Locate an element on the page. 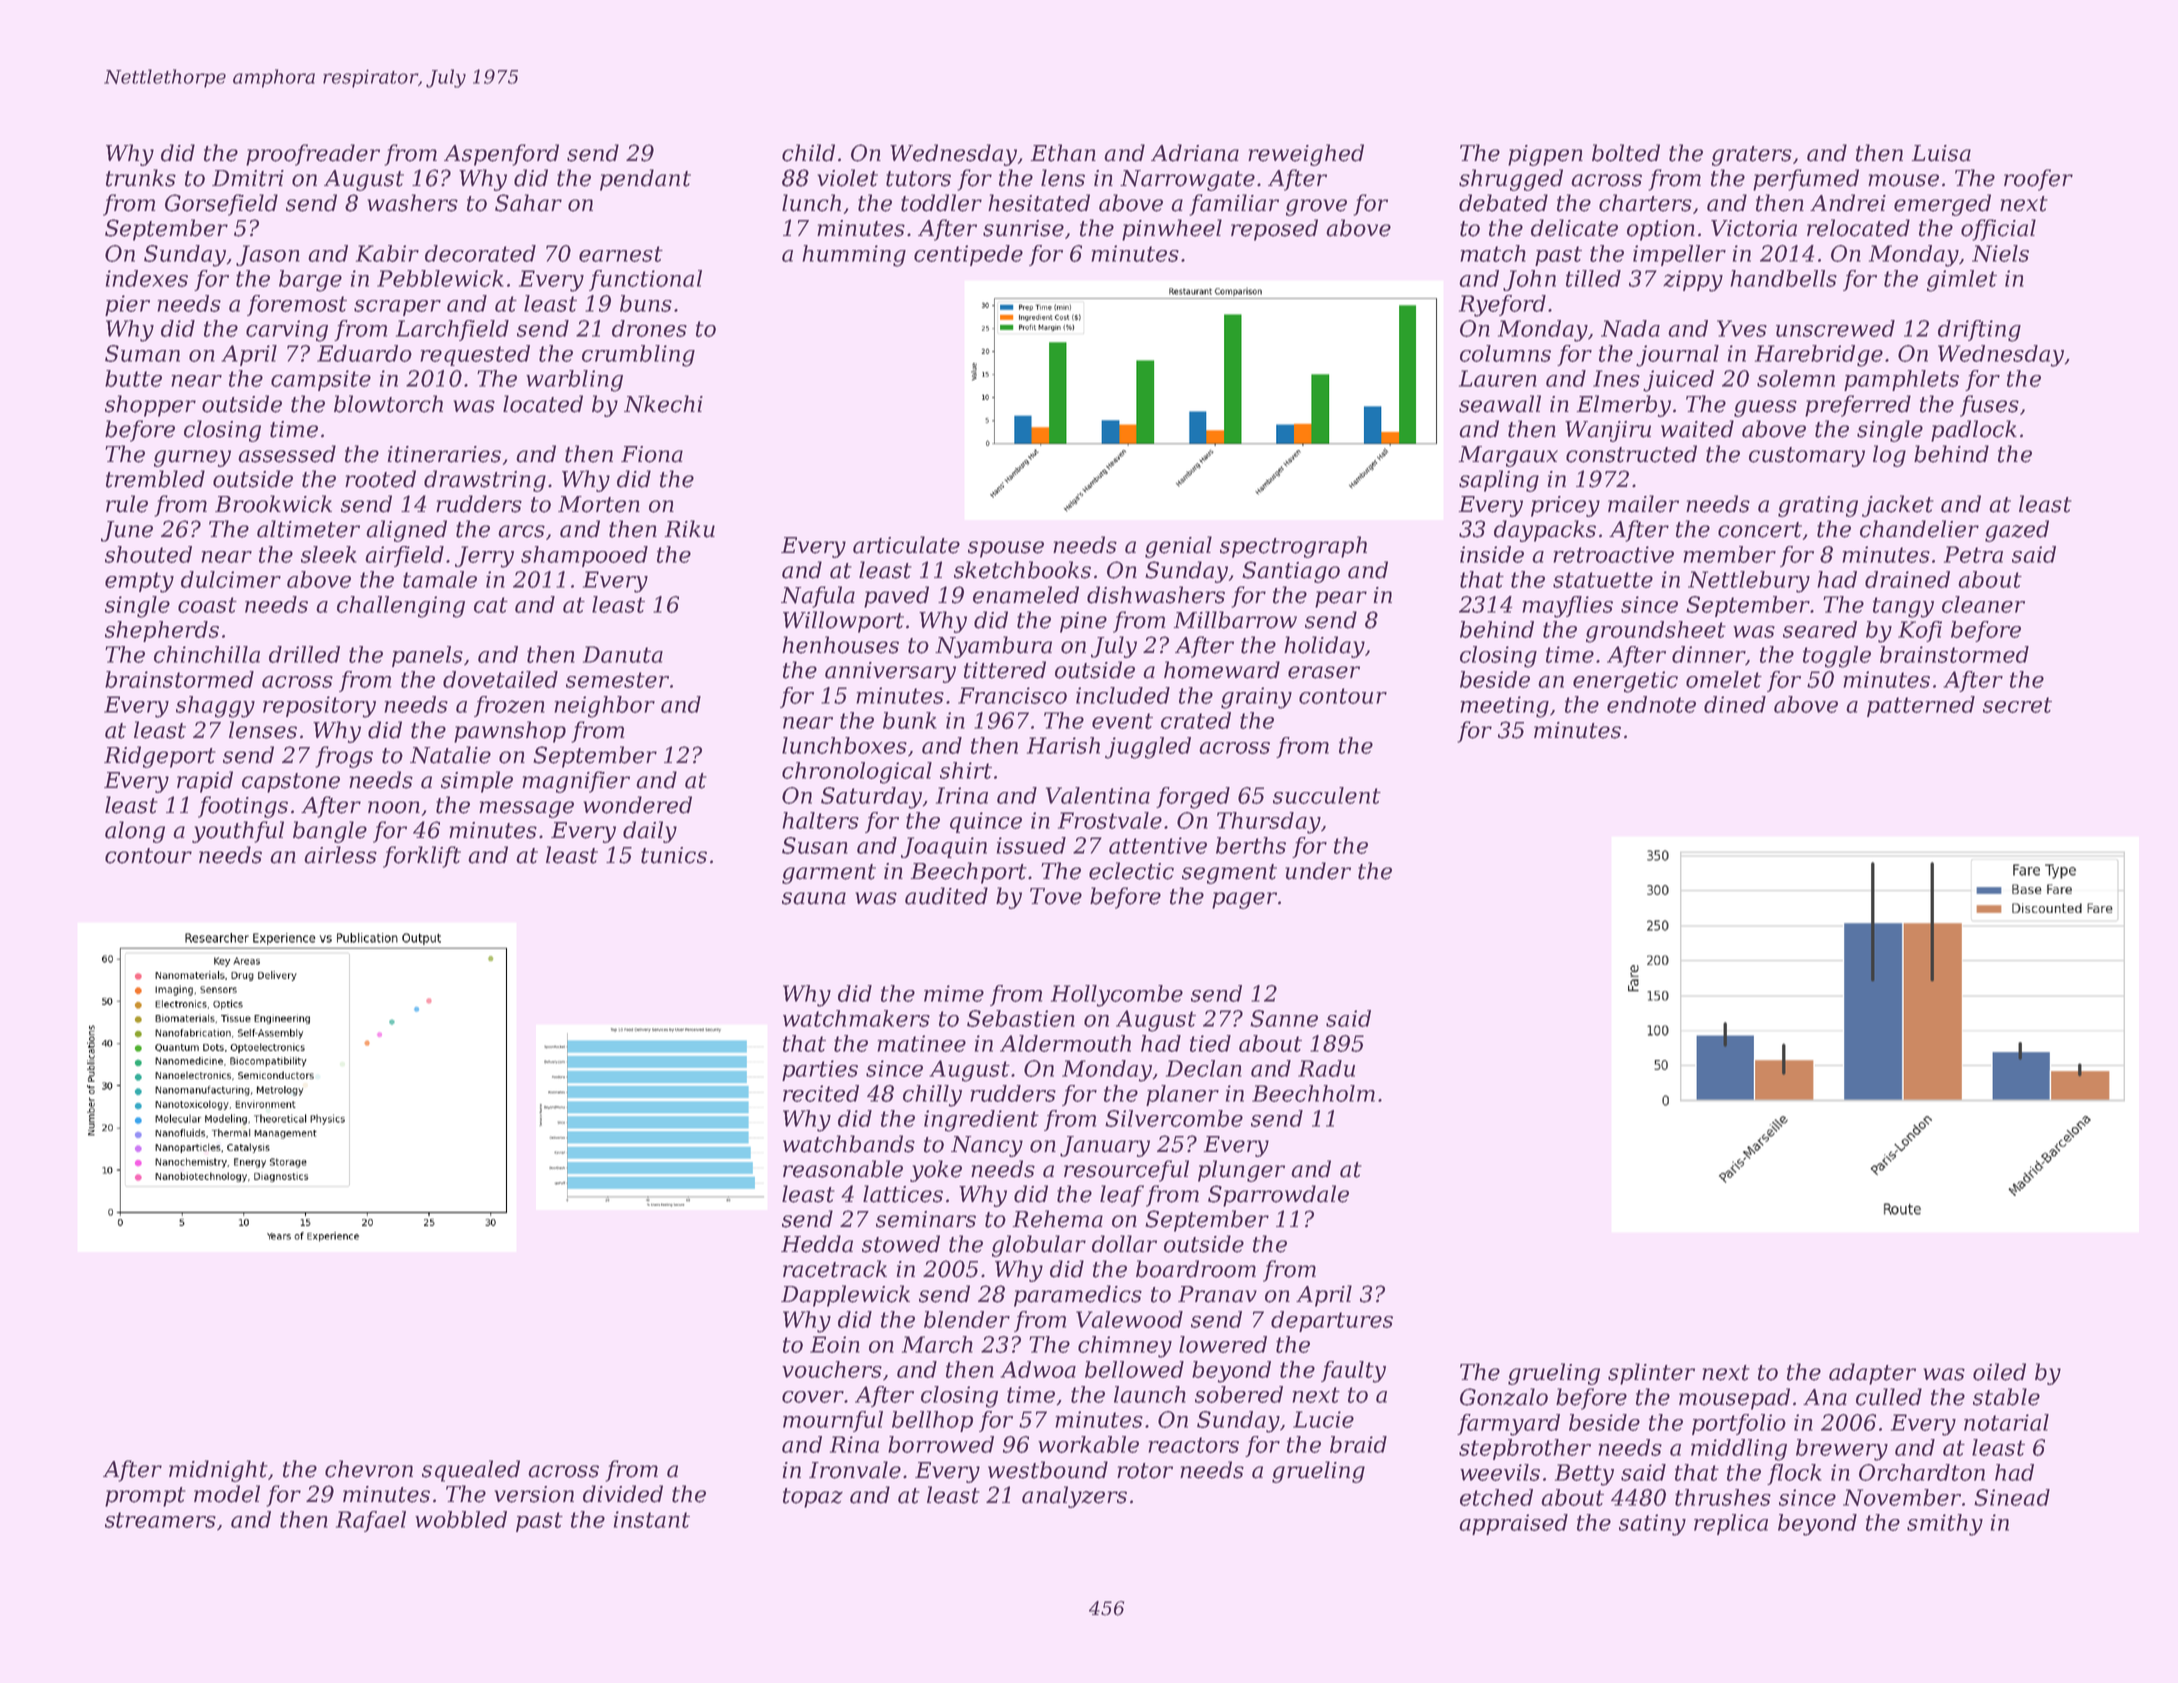 This image has height=1683, width=2178. tangy is located at coordinates (1903, 607).
